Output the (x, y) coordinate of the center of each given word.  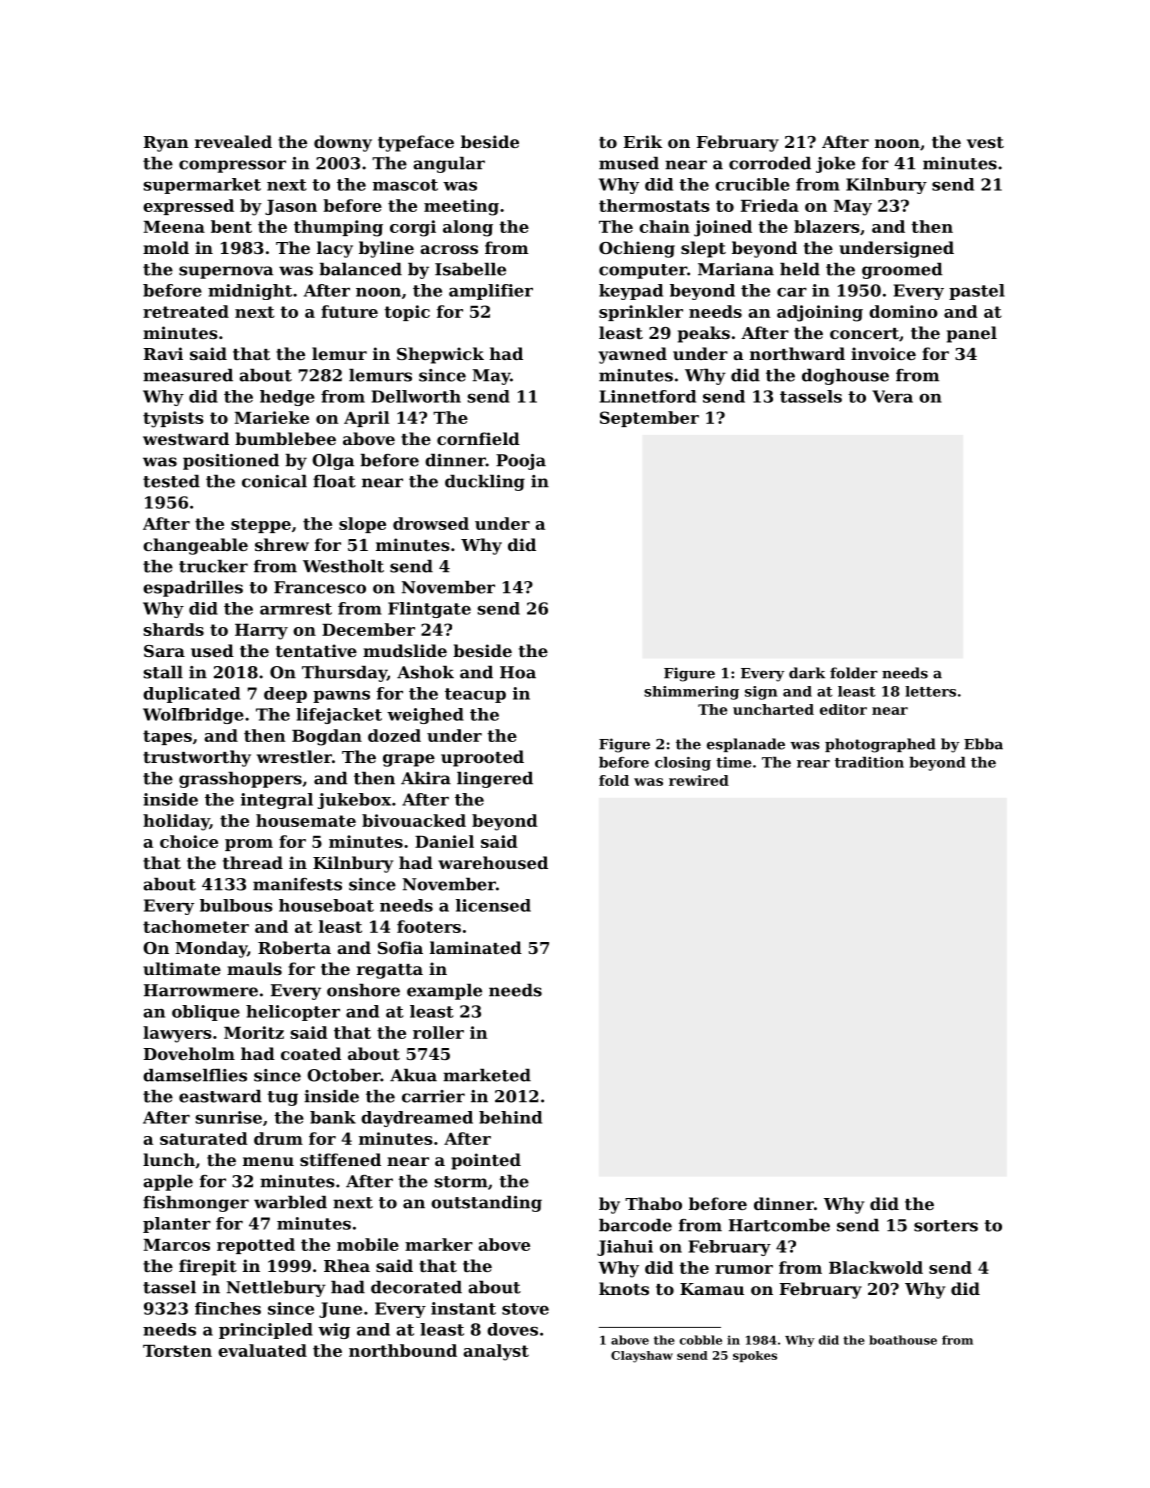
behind (510, 1117)
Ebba (983, 744)
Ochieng (637, 249)
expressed (188, 207)
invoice (883, 353)
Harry (261, 632)
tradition (869, 762)
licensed (493, 905)
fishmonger (196, 1204)
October (344, 1075)
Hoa (518, 672)
